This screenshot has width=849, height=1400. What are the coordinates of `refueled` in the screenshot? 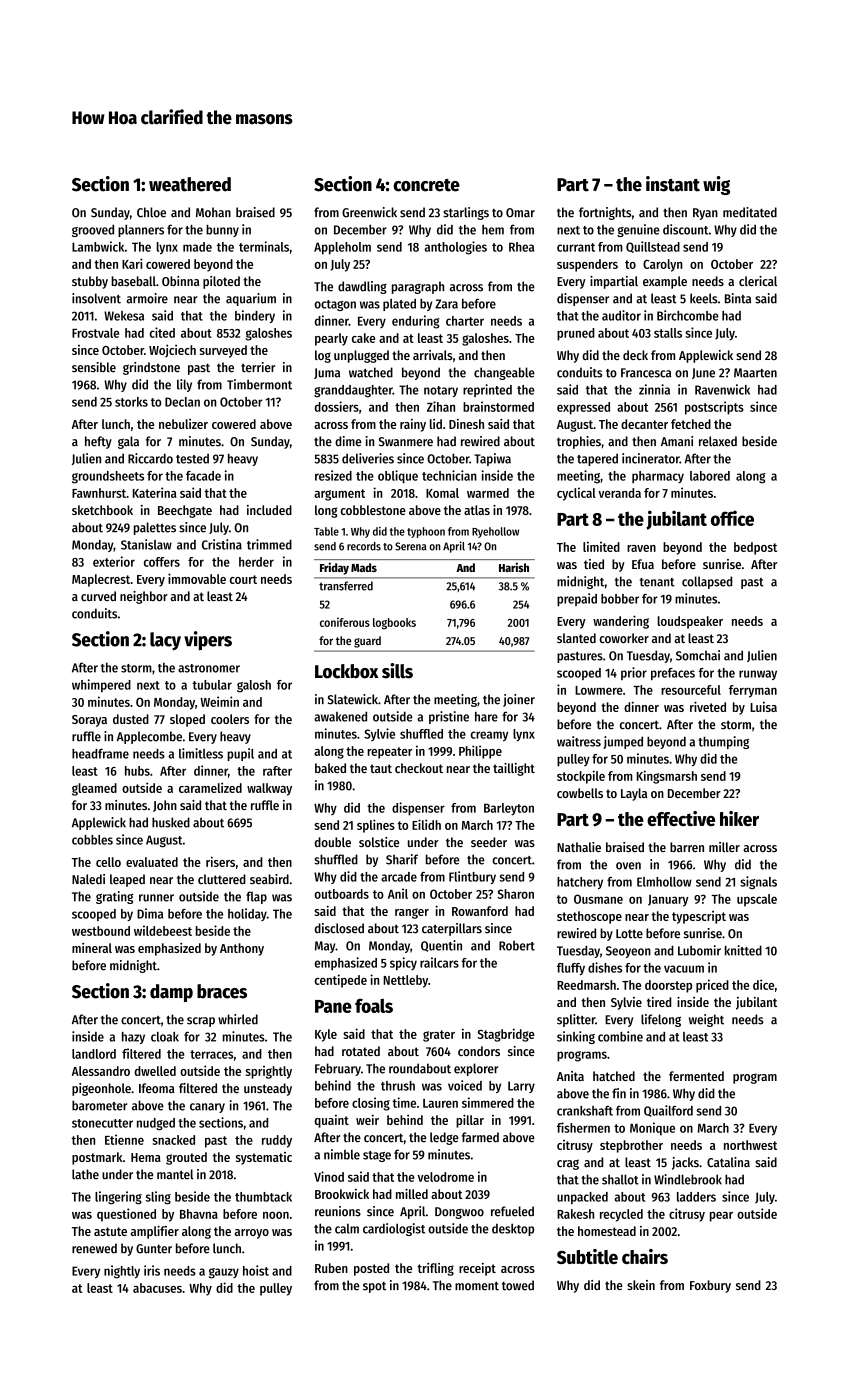 It's located at (512, 1211).
